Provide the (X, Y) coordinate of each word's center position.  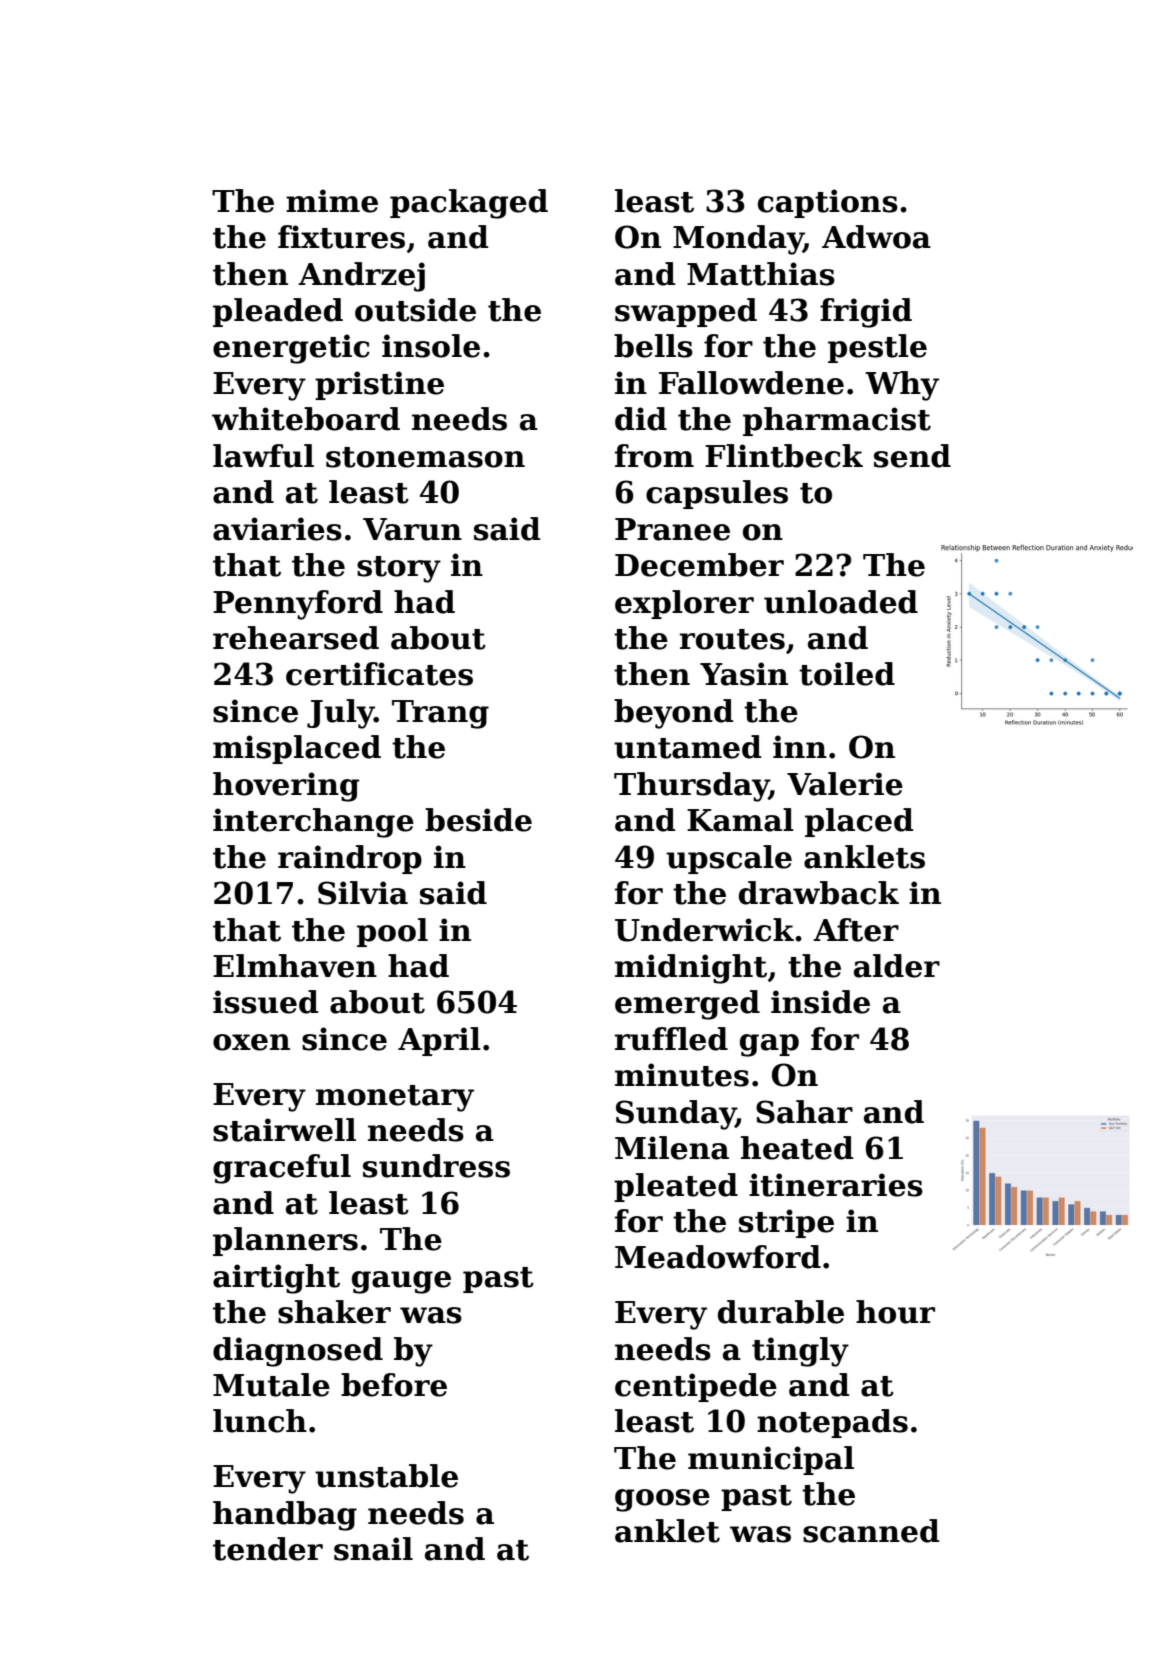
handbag (285, 1516)
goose (662, 1500)
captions (828, 203)
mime (332, 201)
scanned (871, 1531)
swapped (686, 312)
